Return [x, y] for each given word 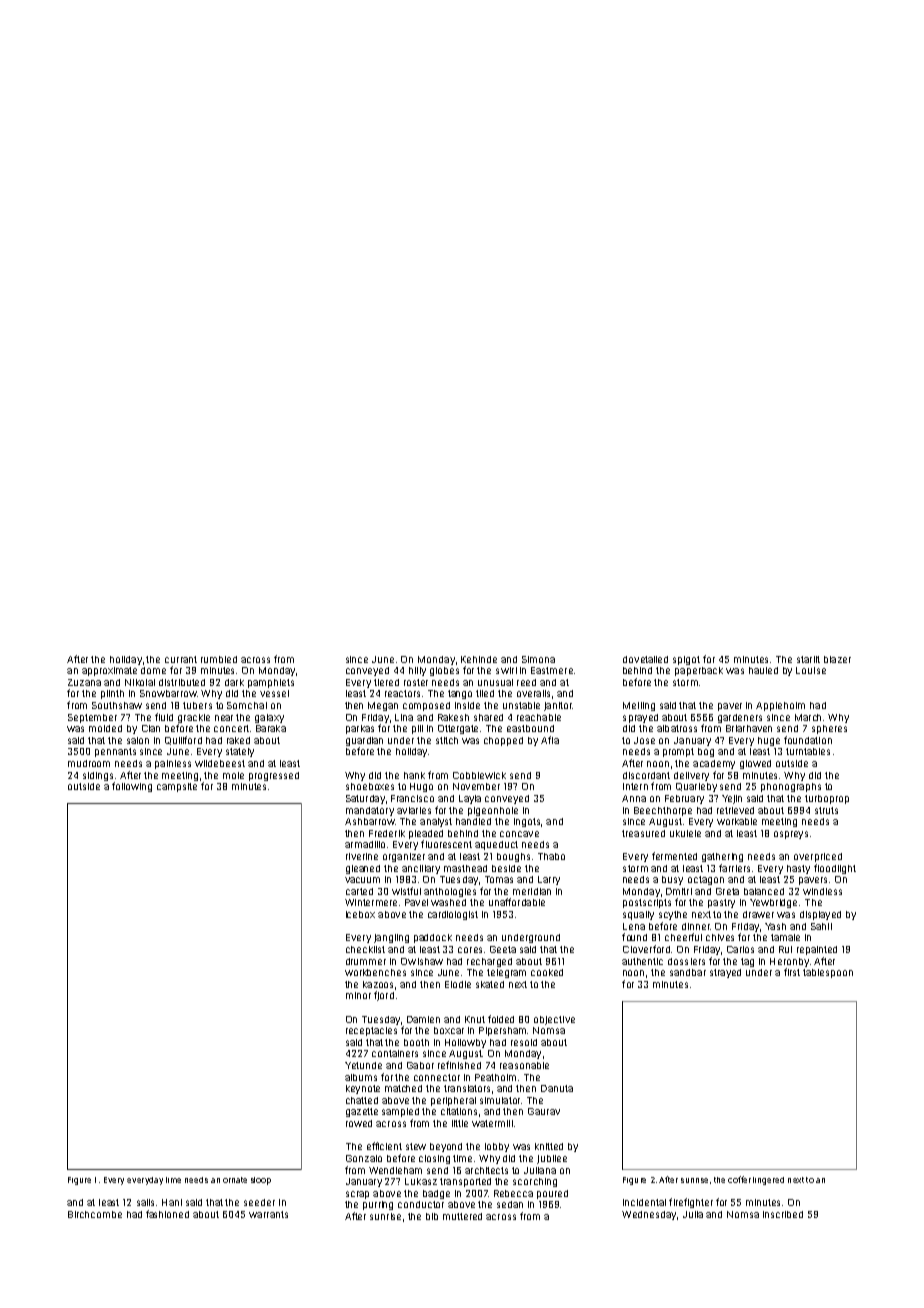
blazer [837, 659]
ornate [235, 1180]
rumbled [219, 659]
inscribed [783, 1214]
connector [437, 1077]
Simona [538, 659]
